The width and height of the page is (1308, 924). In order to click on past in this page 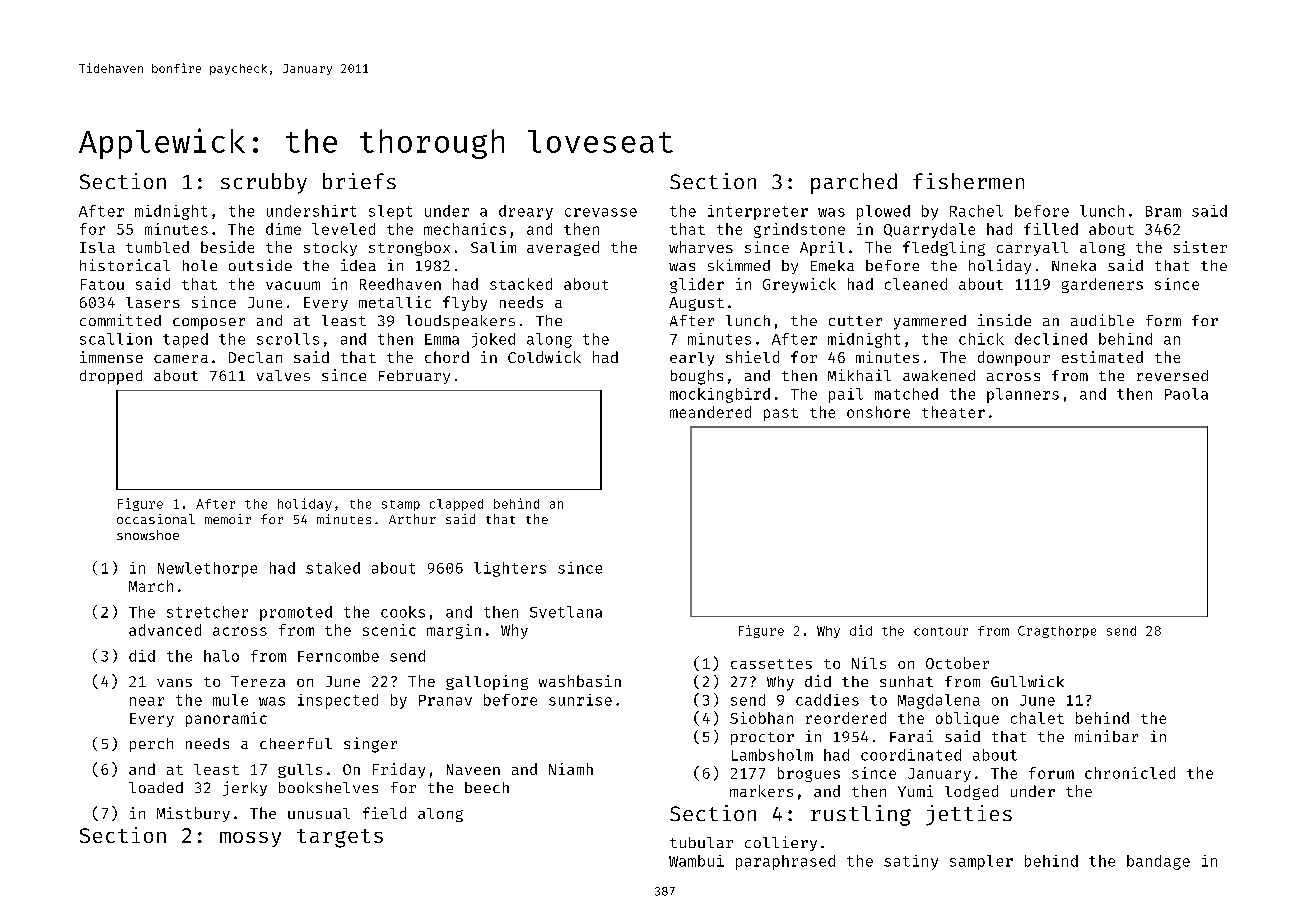, I will do `click(781, 414)`.
